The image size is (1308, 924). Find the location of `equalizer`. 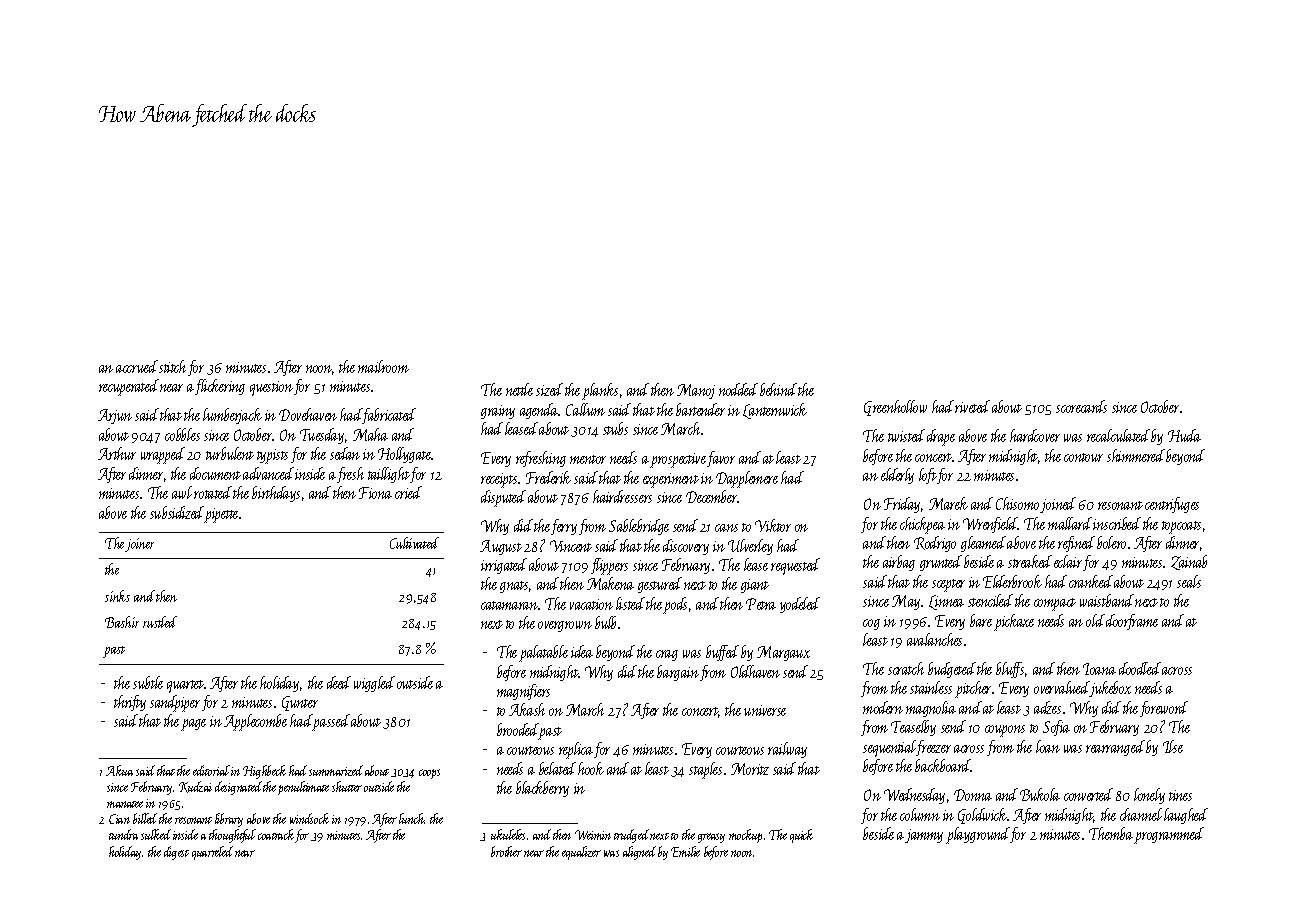

equalizer is located at coordinates (581, 853).
